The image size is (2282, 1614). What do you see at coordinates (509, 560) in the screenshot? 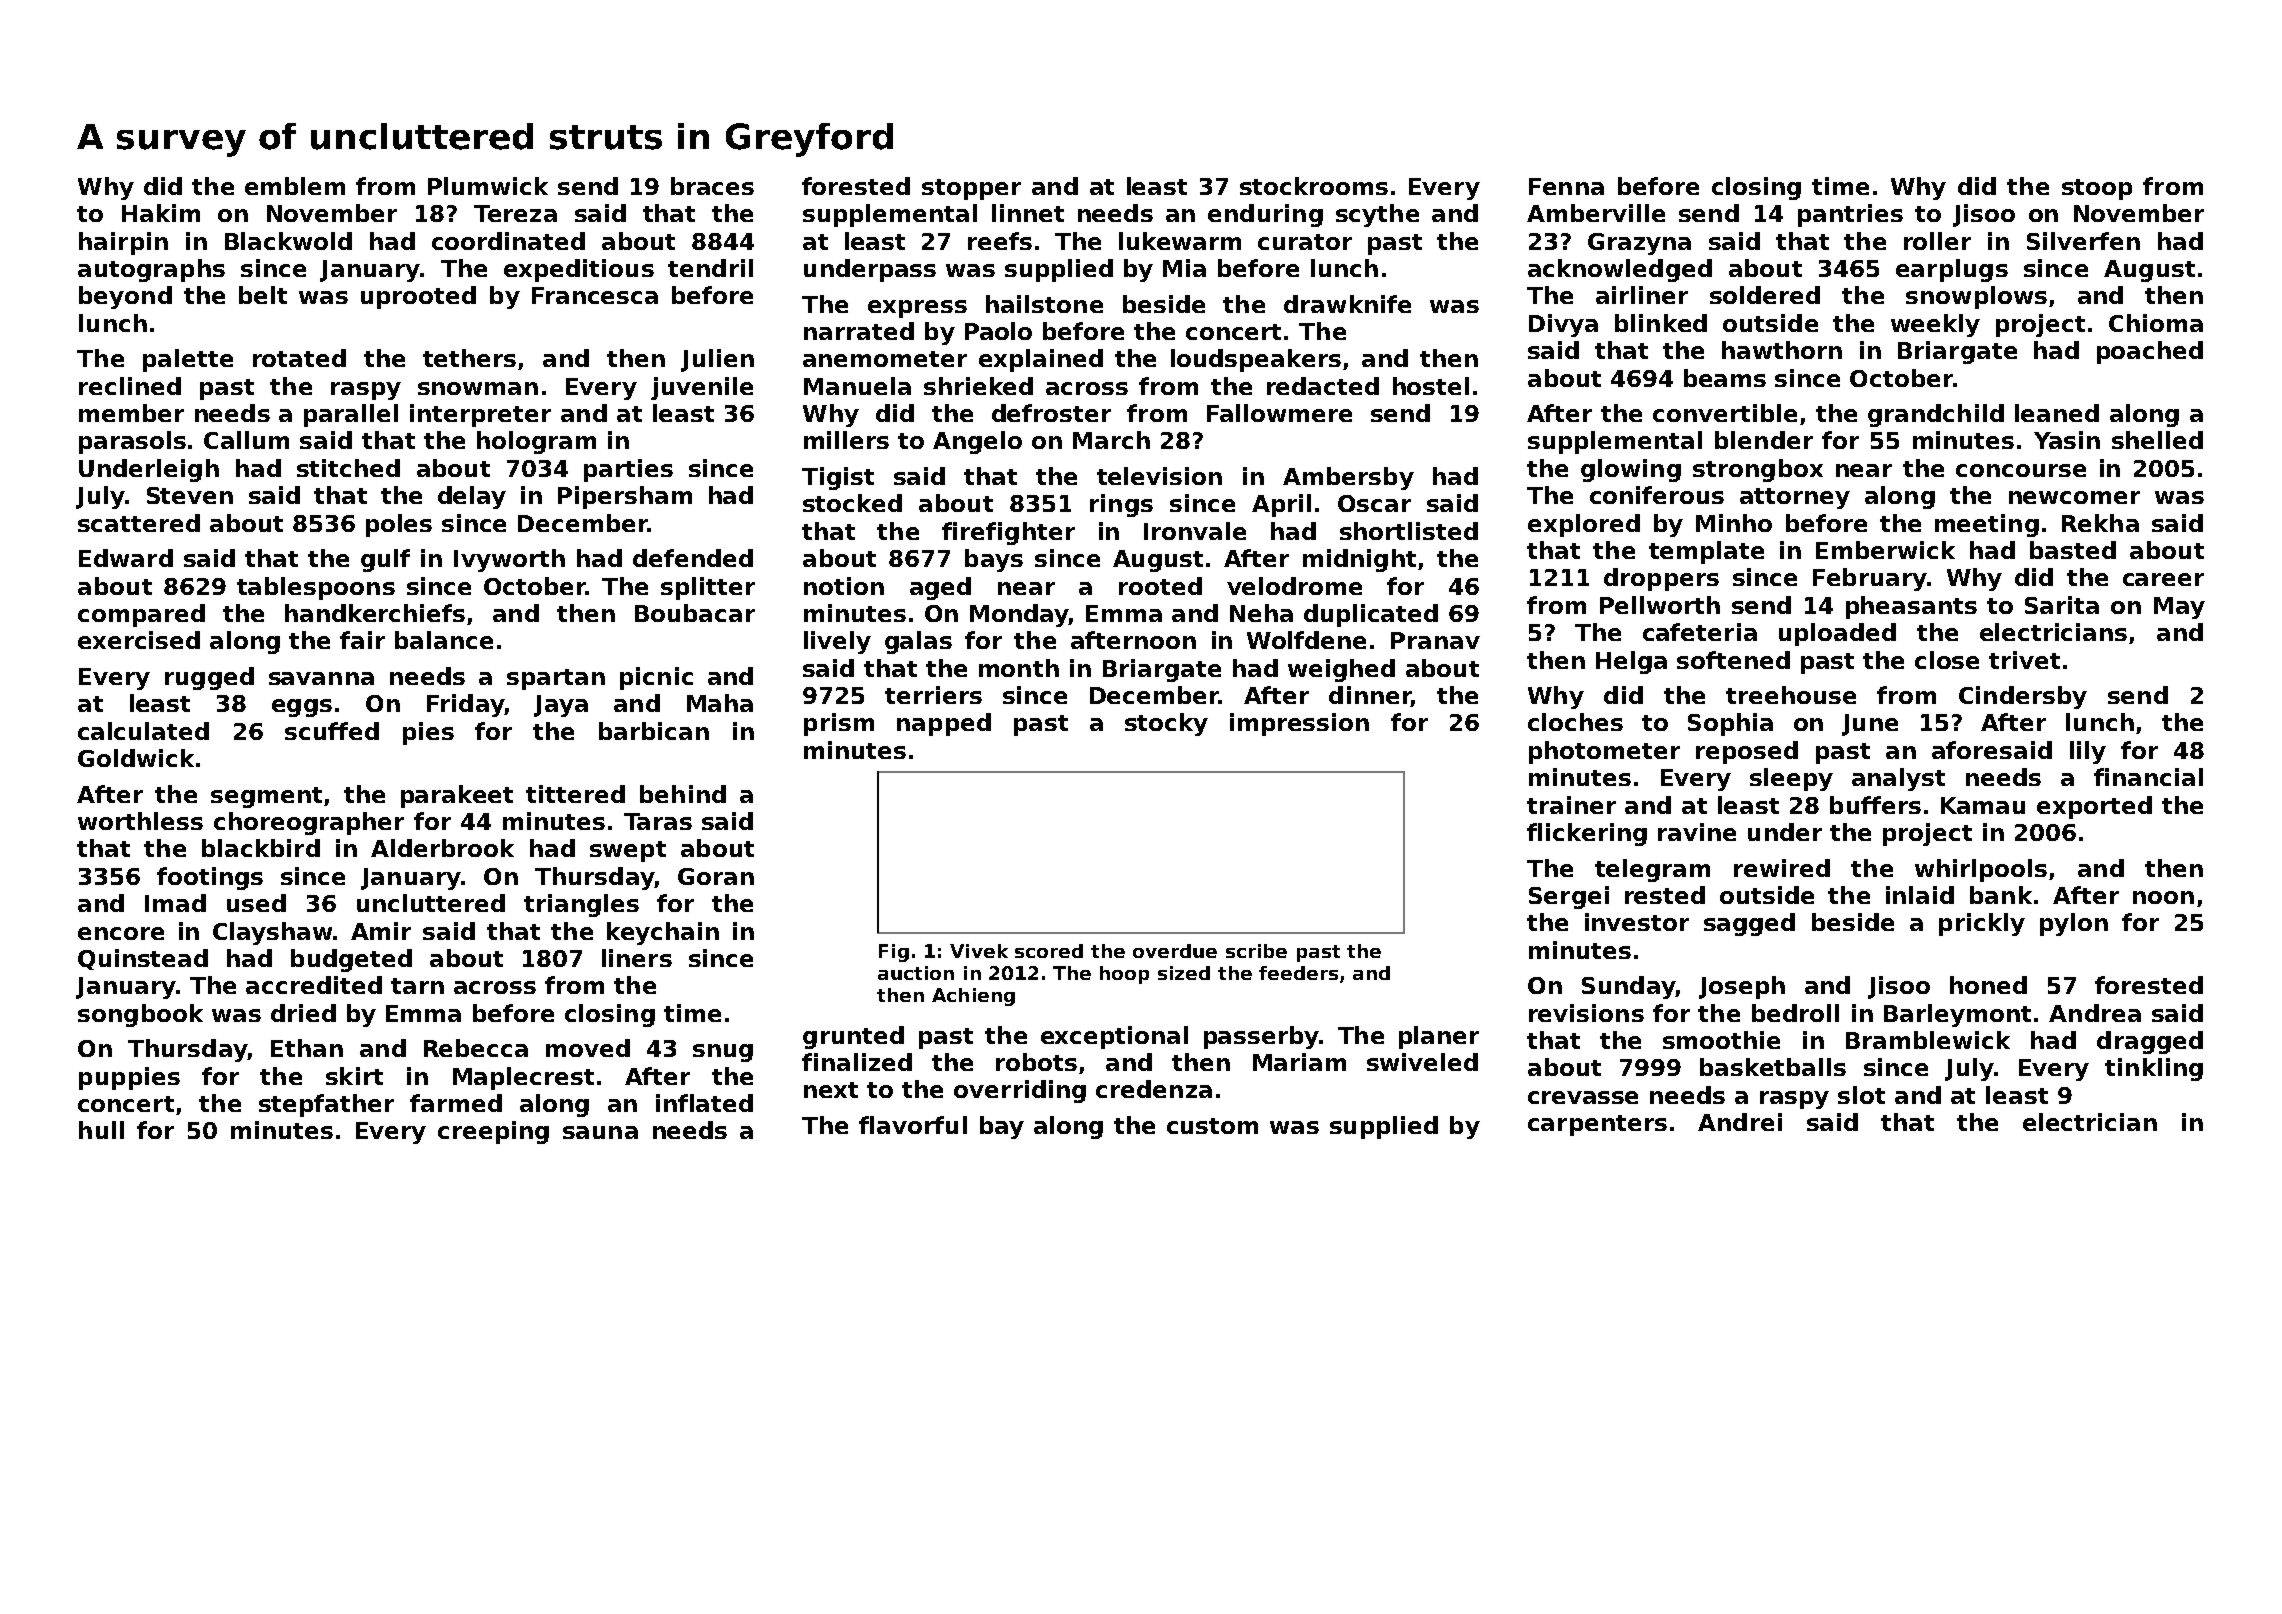
I see `Ivyworth` at bounding box center [509, 560].
